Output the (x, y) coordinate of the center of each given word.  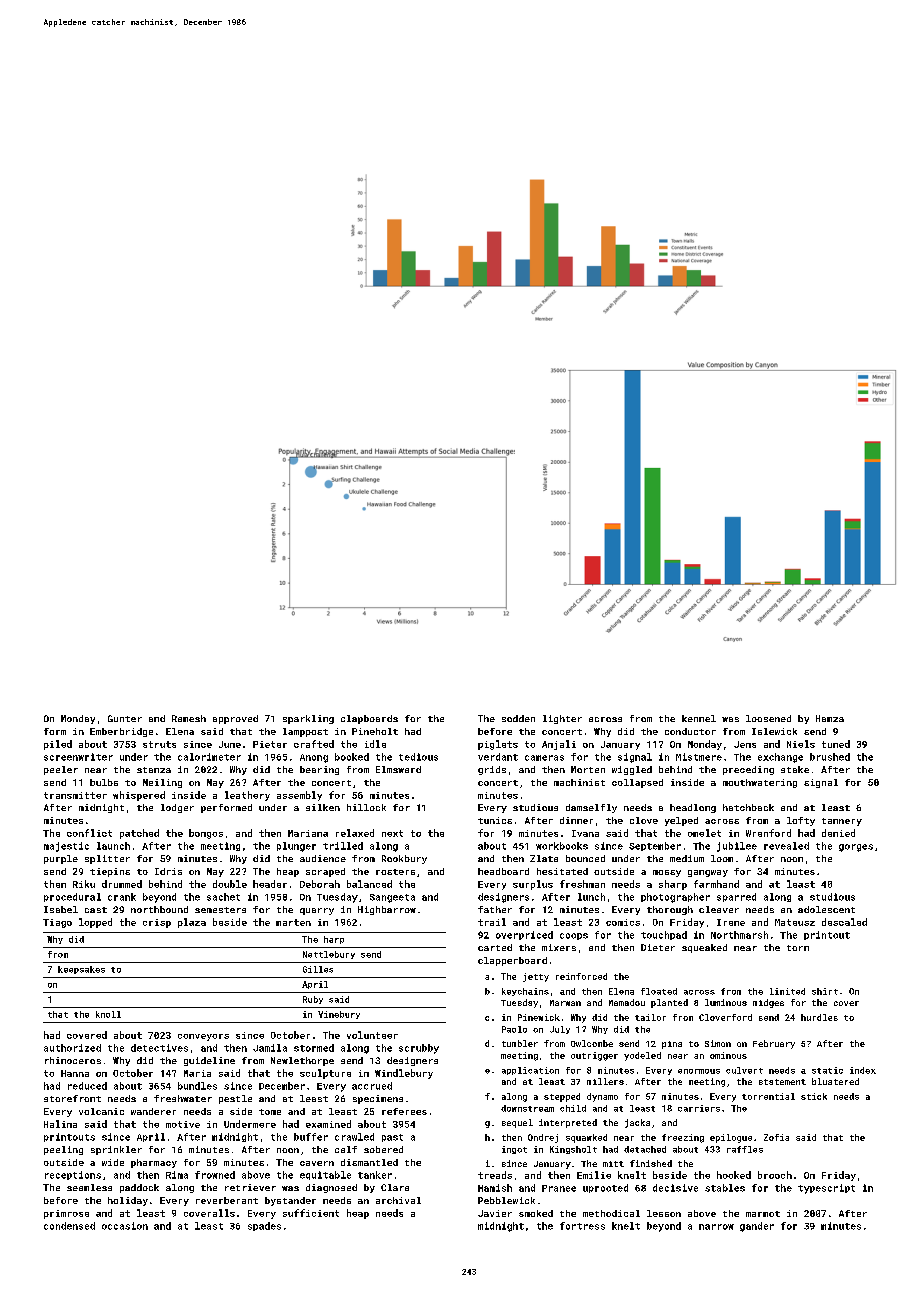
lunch (591, 897)
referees (404, 1111)
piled (58, 745)
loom (722, 858)
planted (669, 1003)
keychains (525, 992)
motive (183, 1124)
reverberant (227, 1200)
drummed (122, 884)
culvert (744, 1070)
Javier (495, 1213)
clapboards (369, 719)
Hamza (830, 718)
